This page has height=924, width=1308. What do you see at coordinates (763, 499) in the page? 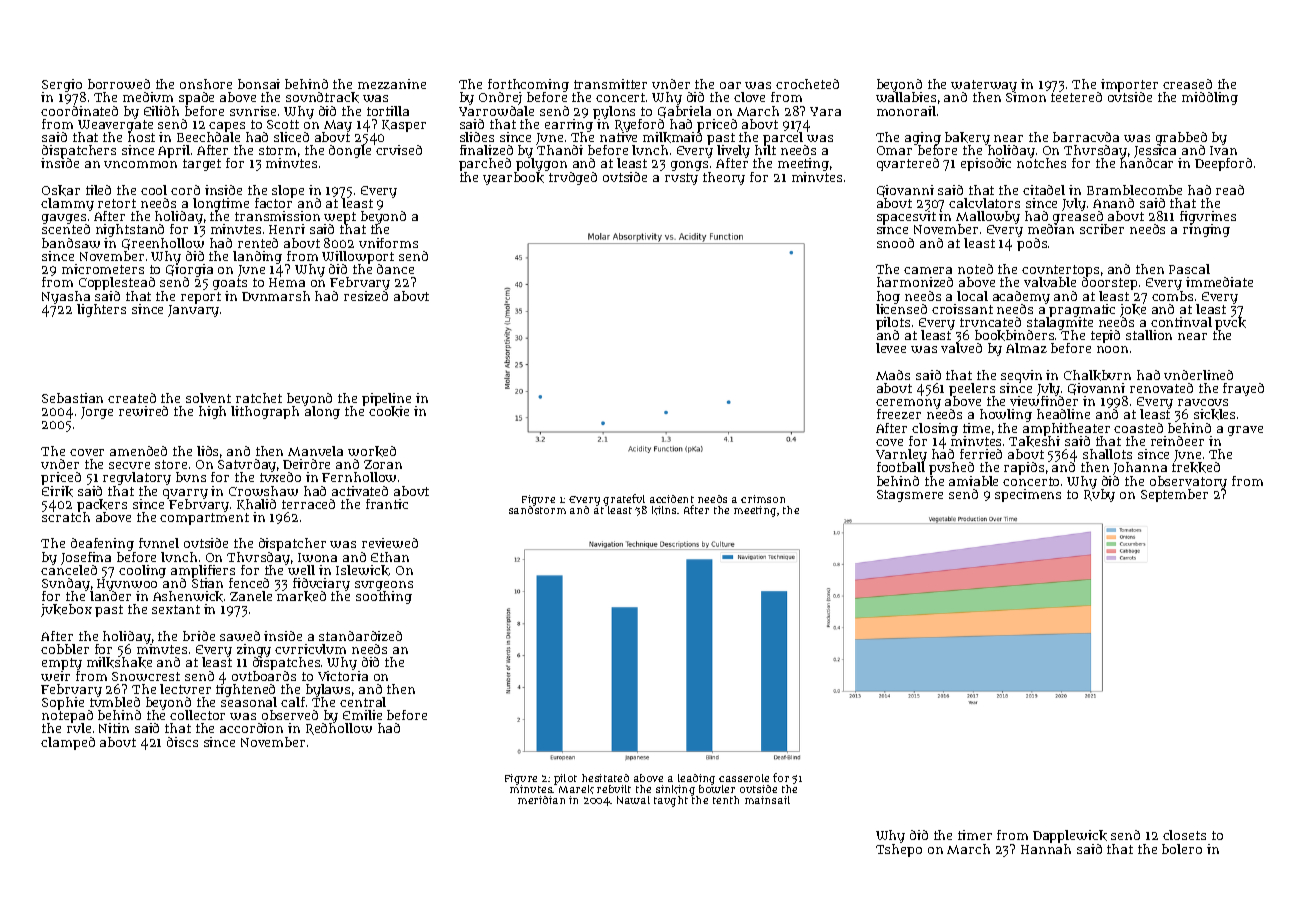
I see `crimson` at bounding box center [763, 499].
